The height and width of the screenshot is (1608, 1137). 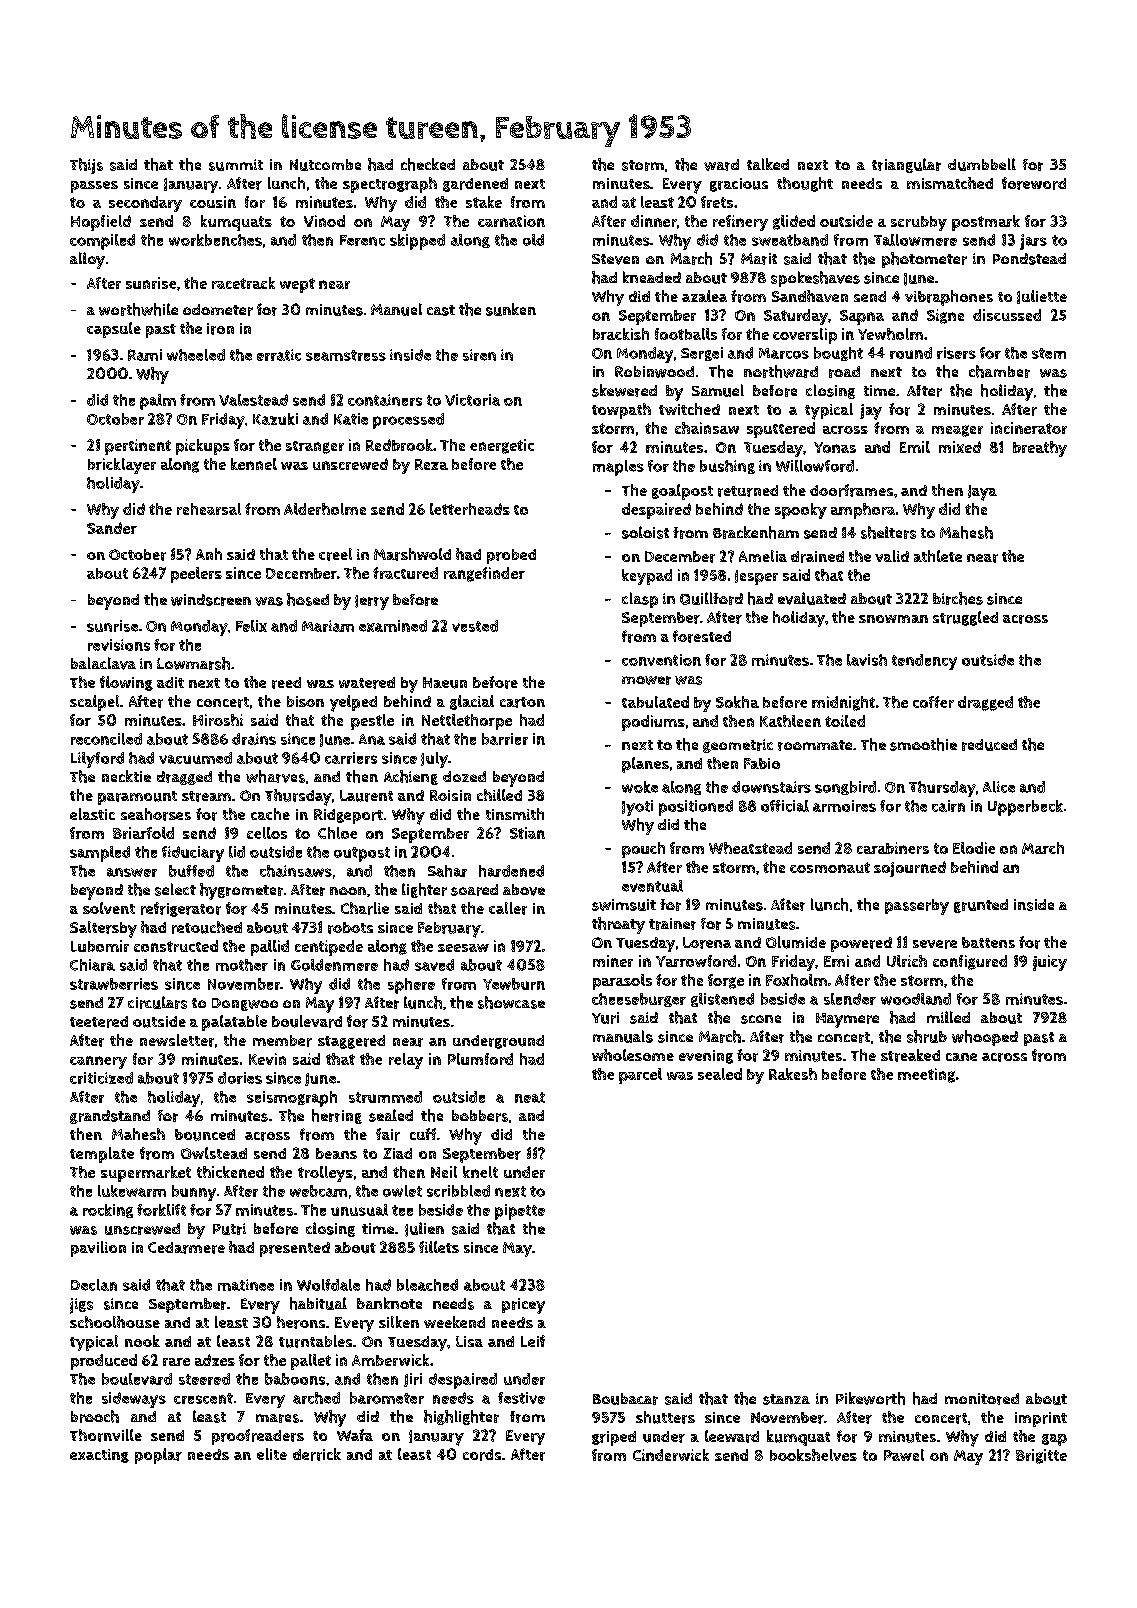 What do you see at coordinates (218, 720) in the screenshot?
I see `Hiroshi` at bounding box center [218, 720].
